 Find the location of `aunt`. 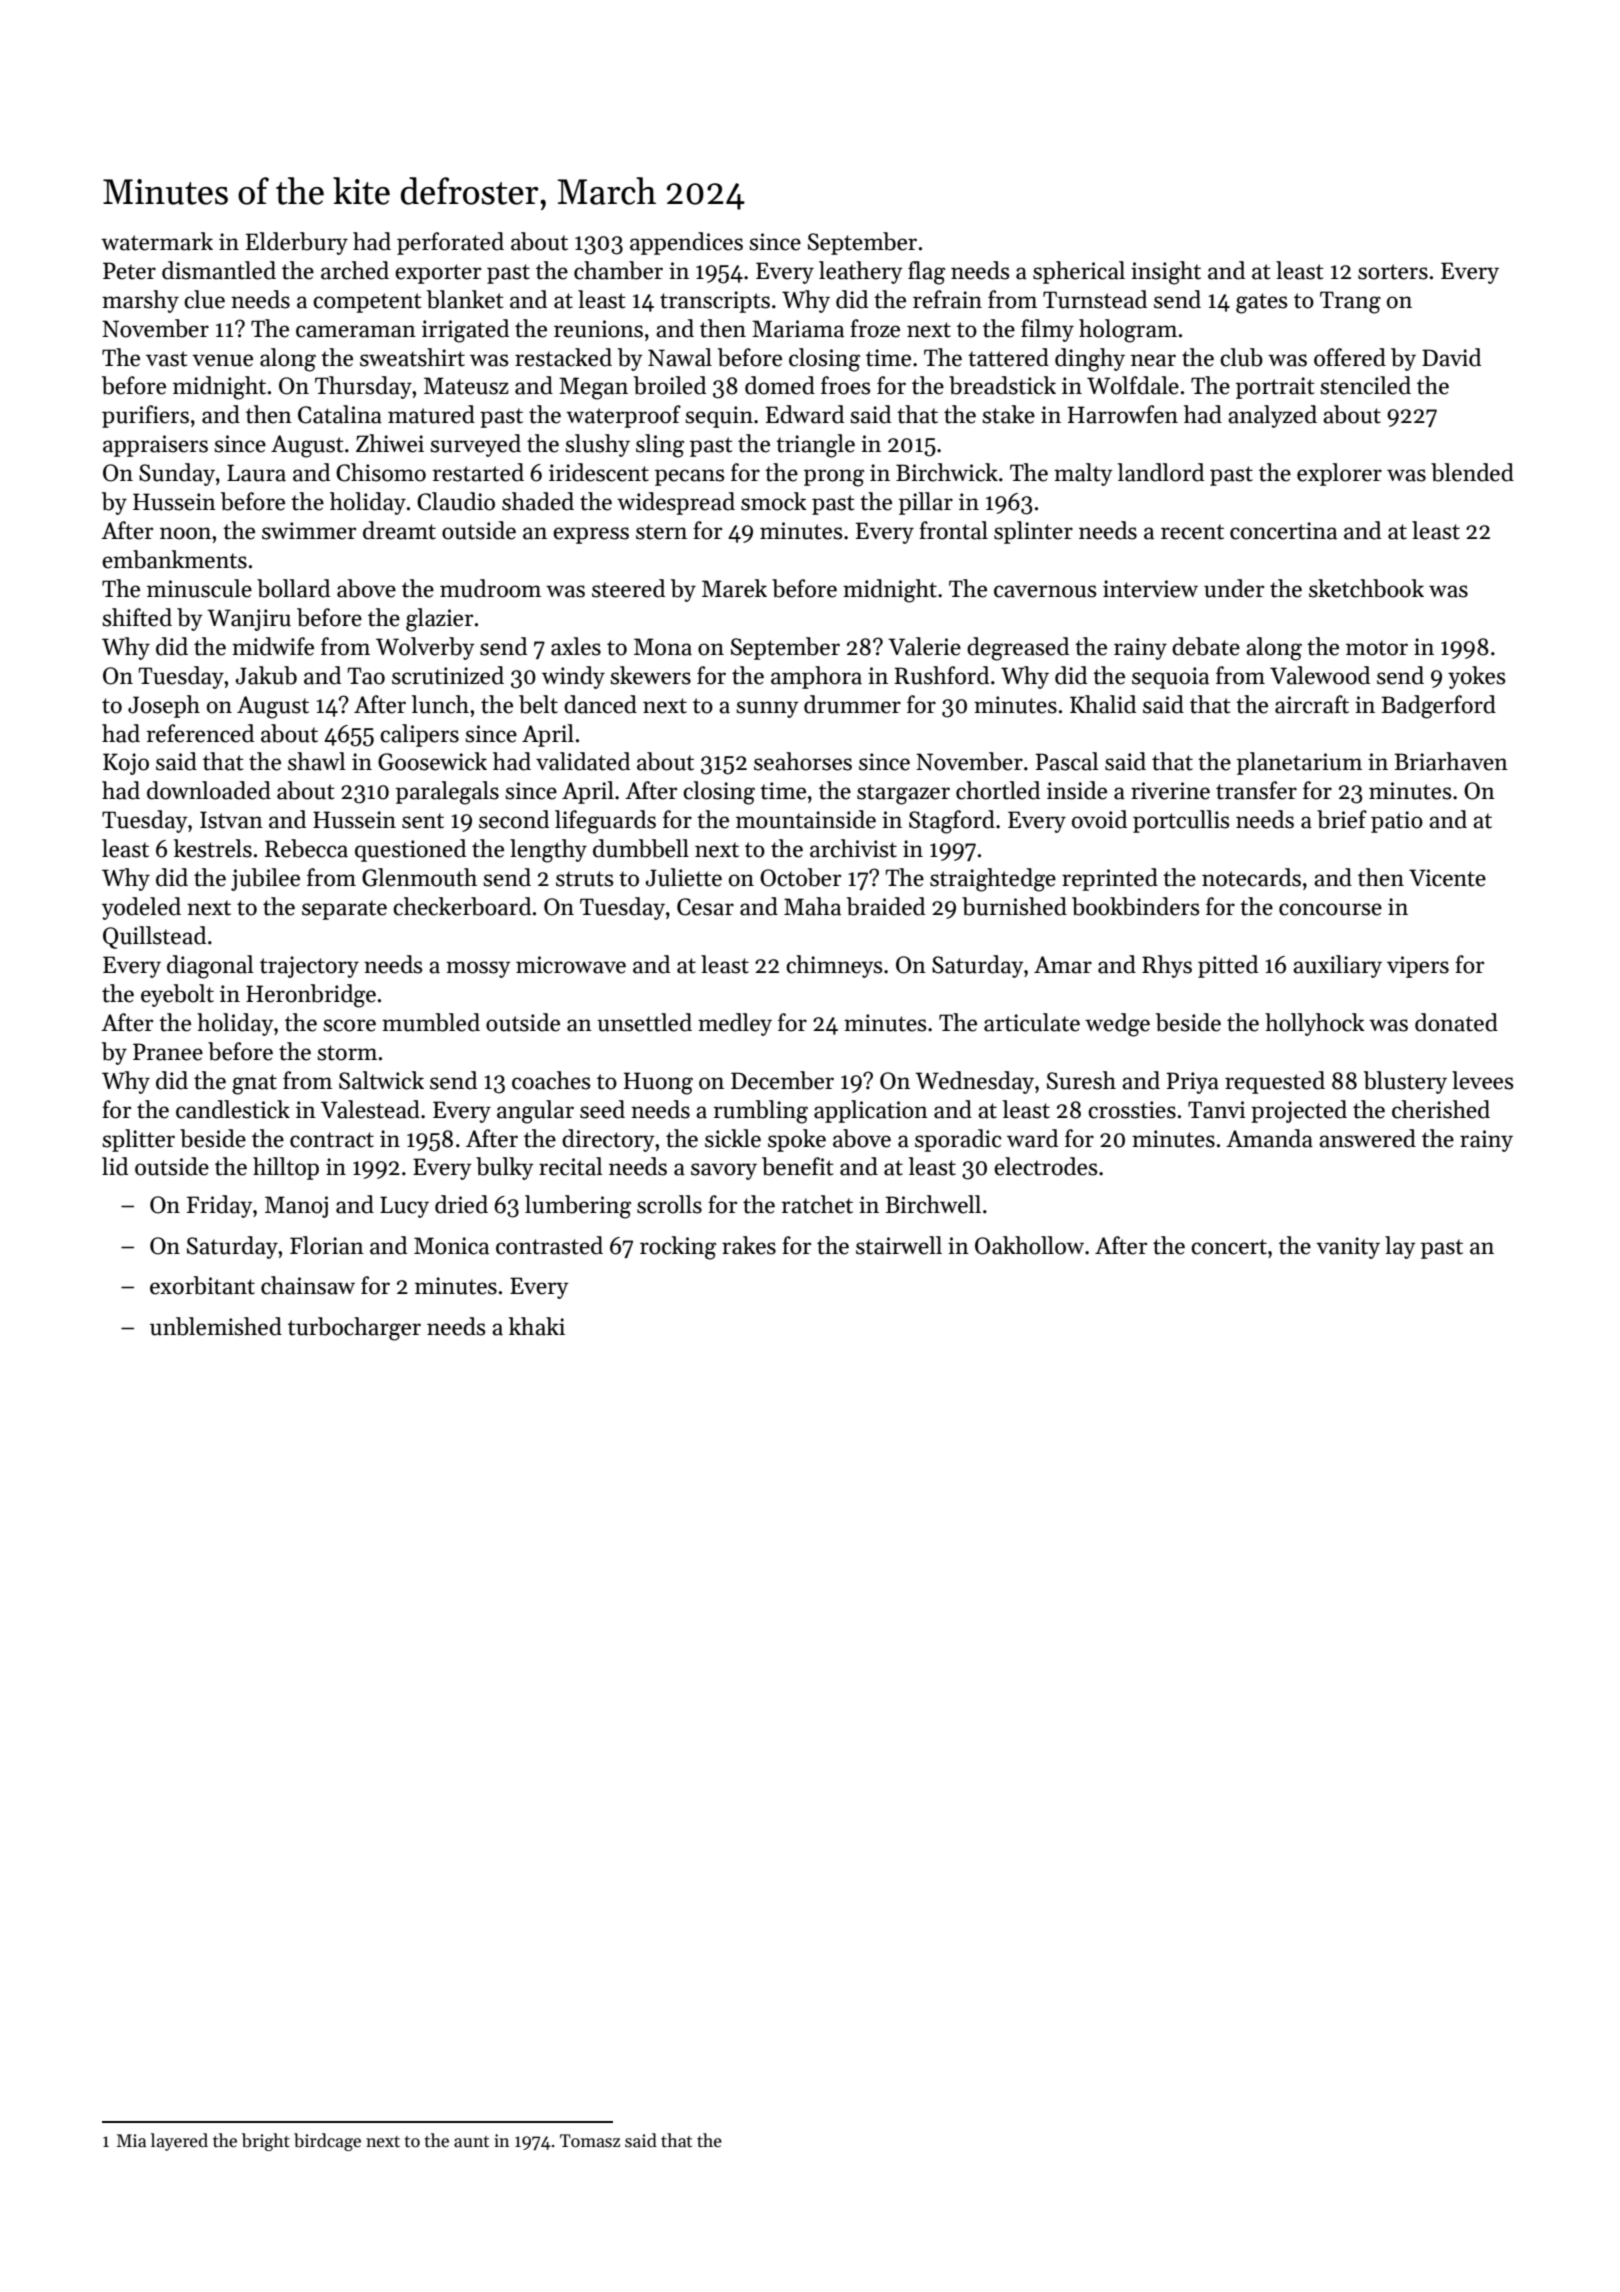

aunt is located at coordinates (471, 2142).
